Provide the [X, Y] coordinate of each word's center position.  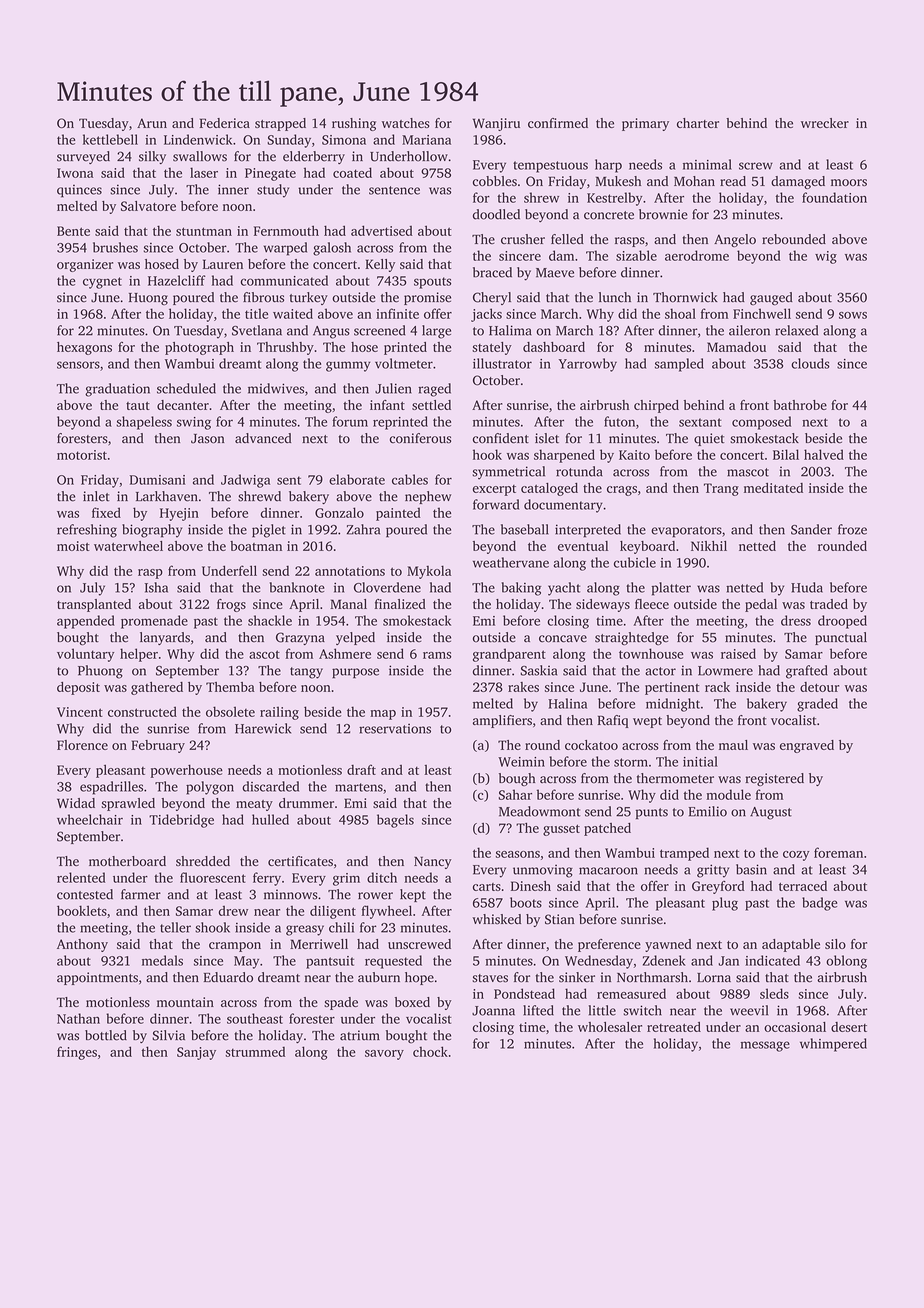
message [765, 1046]
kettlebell [110, 139]
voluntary [85, 655]
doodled [496, 214]
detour [819, 687]
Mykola [429, 572]
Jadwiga [245, 481]
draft [361, 769]
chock [430, 1051]
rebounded [794, 239]
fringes [77, 1053]
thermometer [675, 778]
